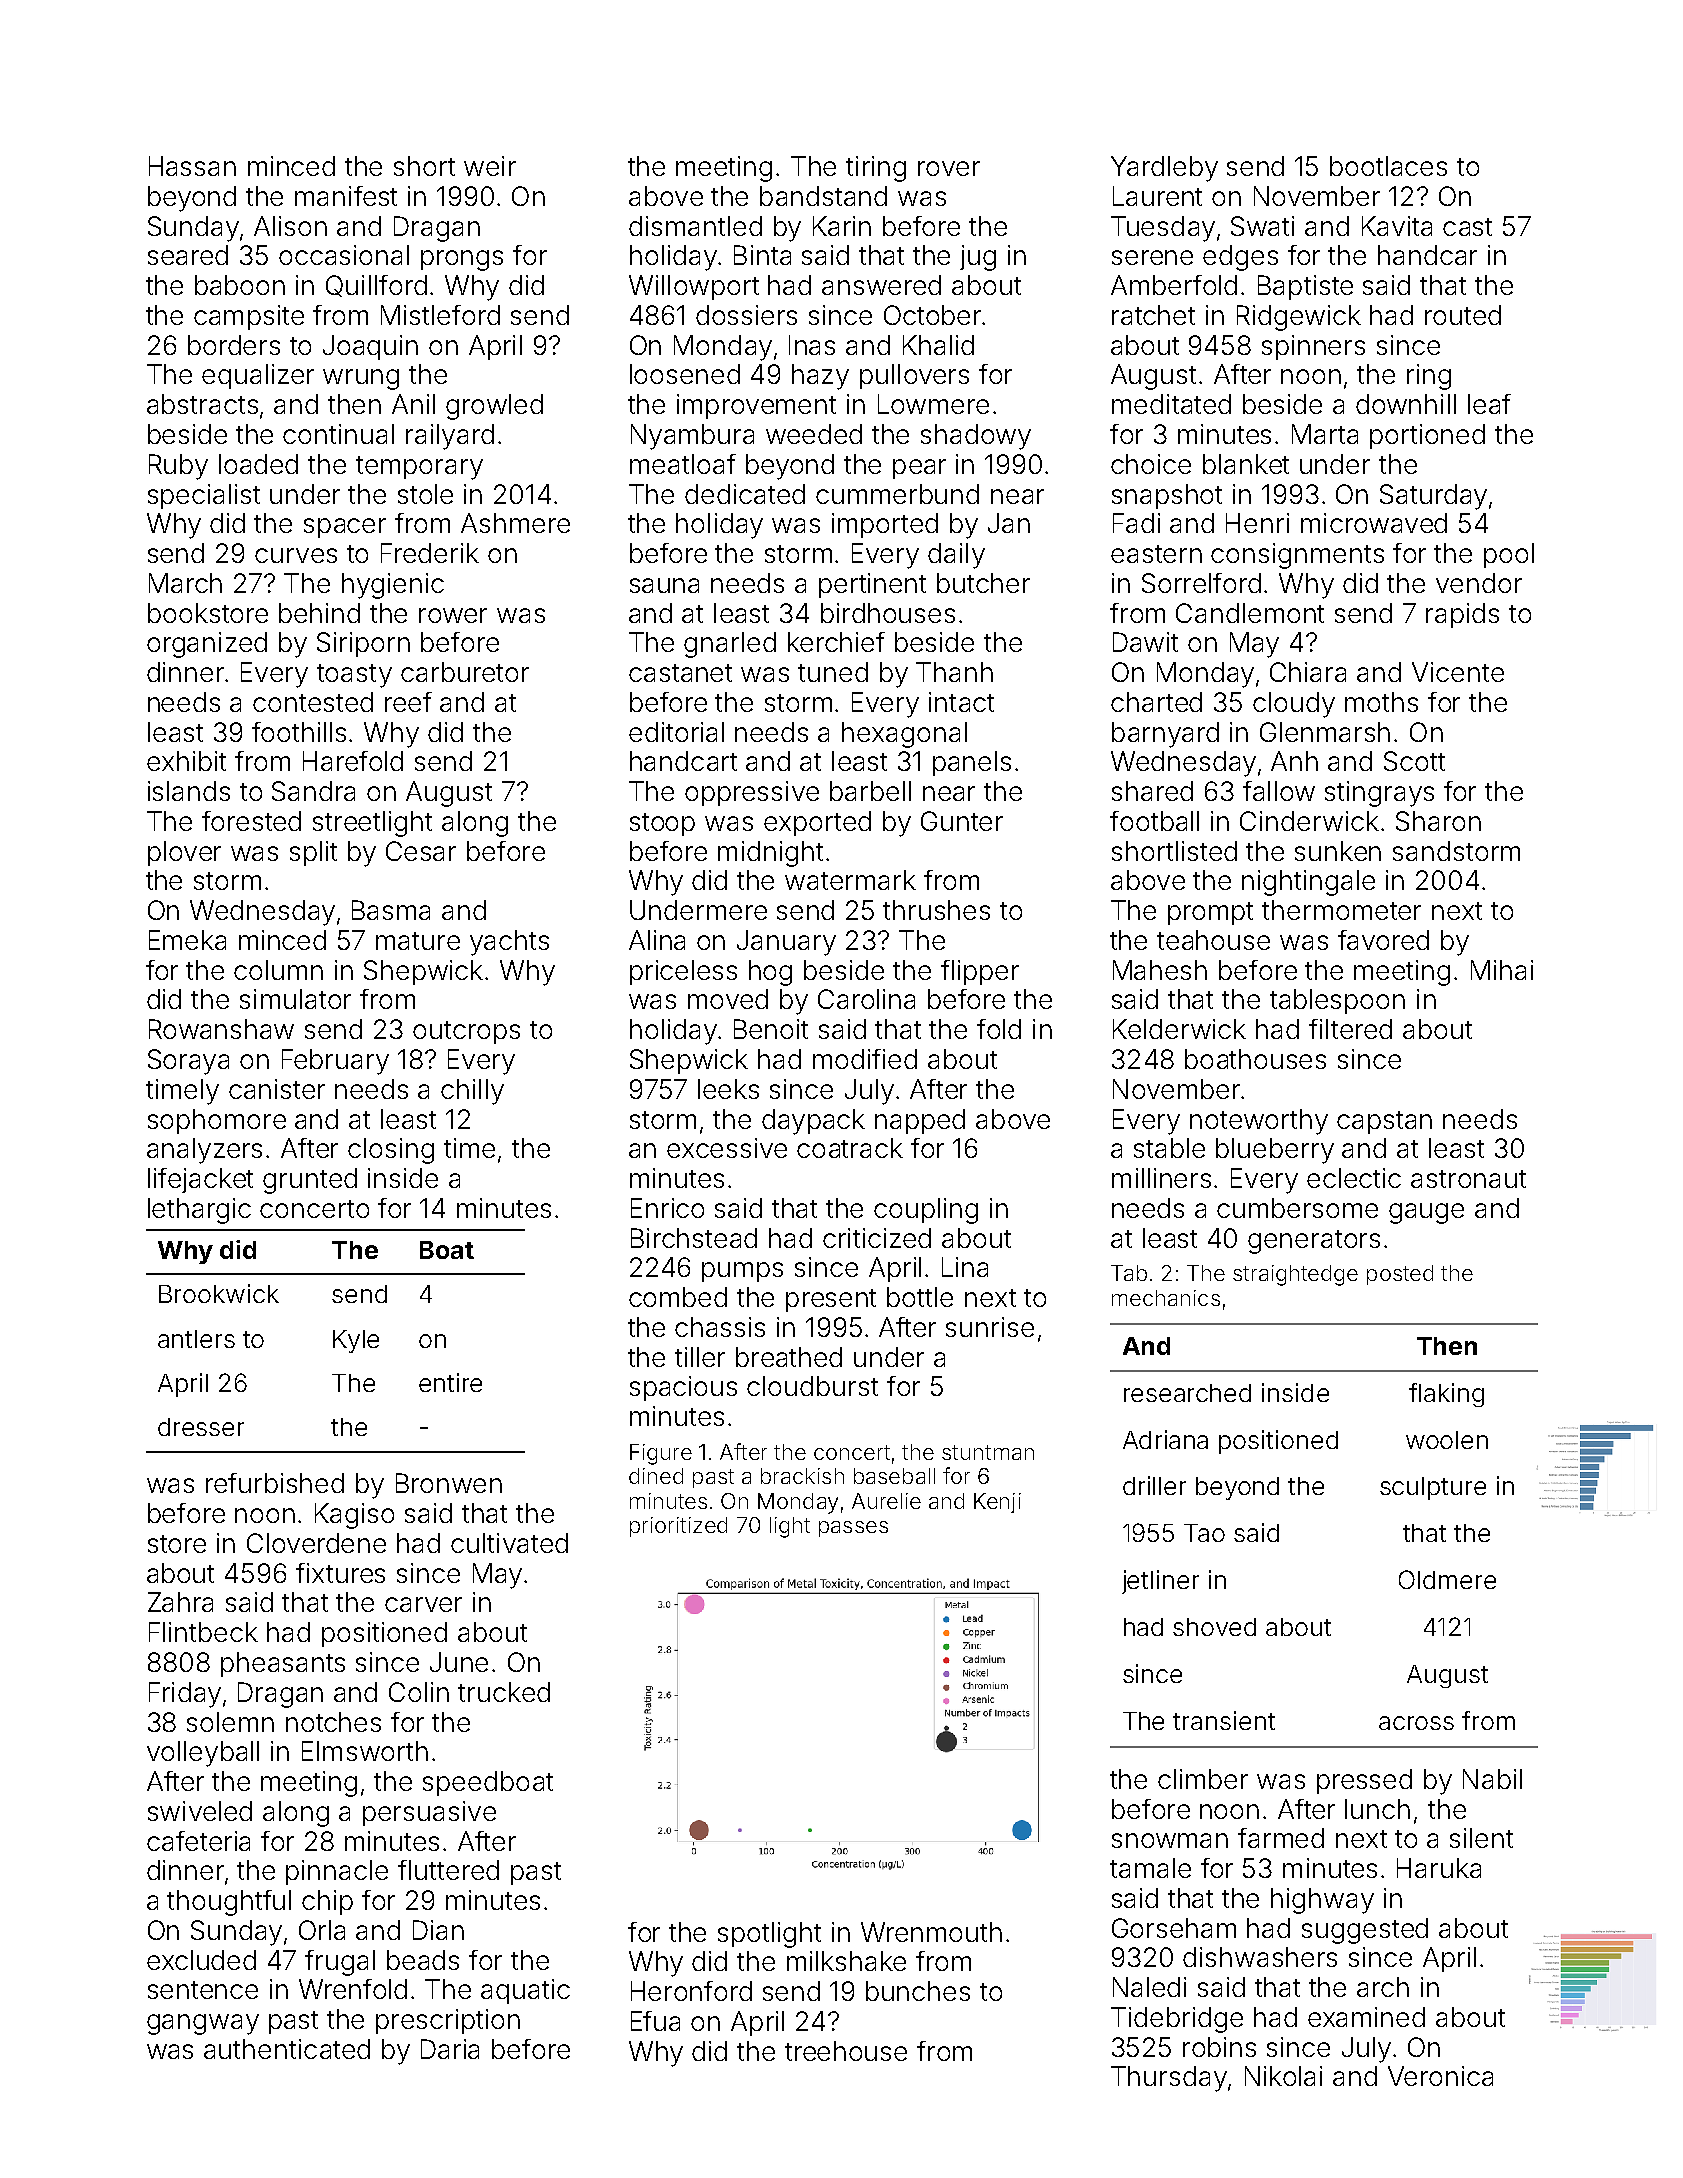 The image size is (1683, 2178). Describe the element at coordinates (184, 853) in the page. I see `plover` at that location.
